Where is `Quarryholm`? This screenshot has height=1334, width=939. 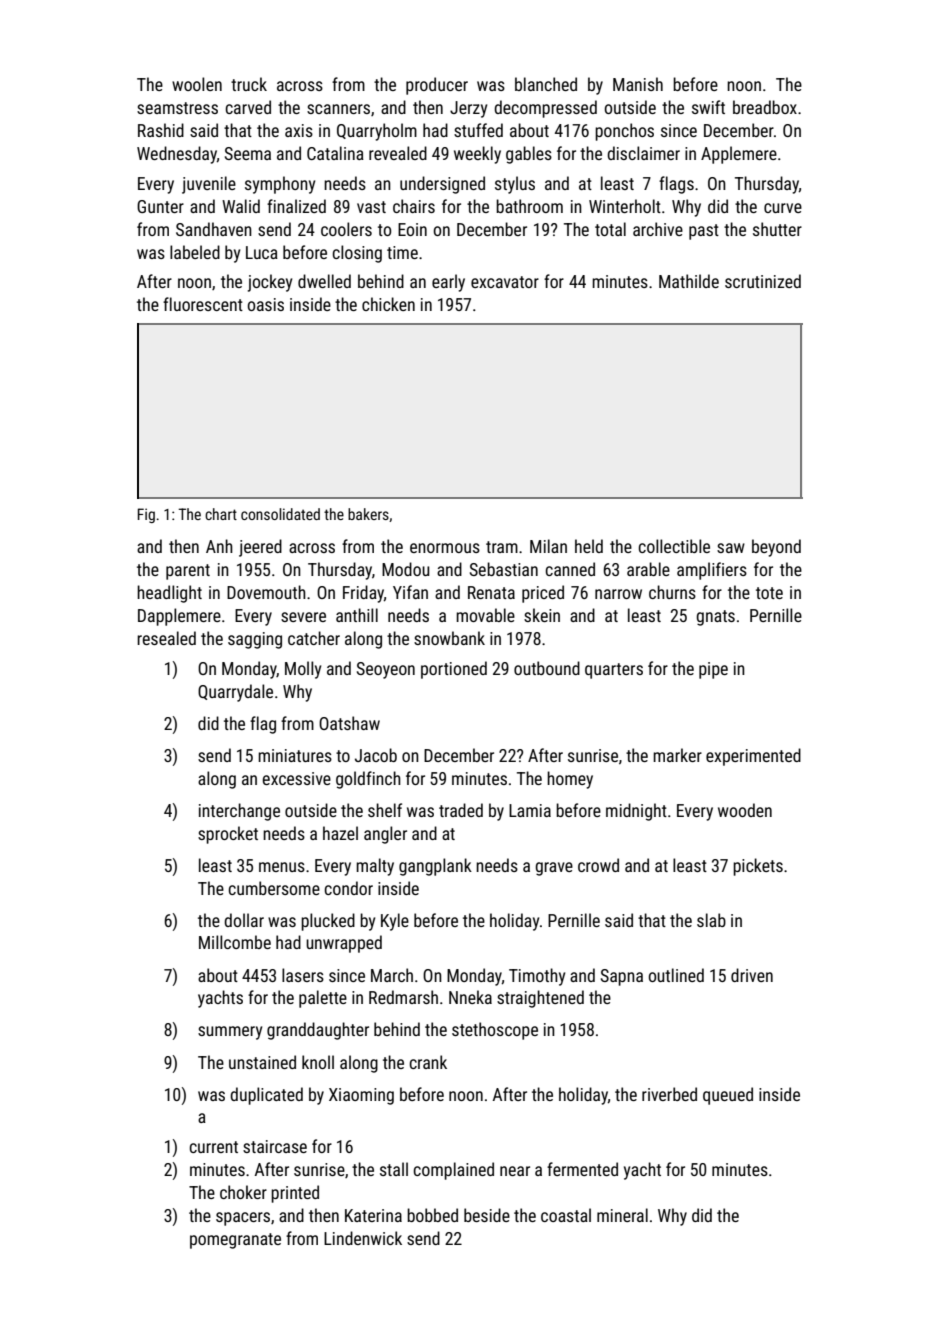
Quarryholm is located at coordinates (377, 132).
